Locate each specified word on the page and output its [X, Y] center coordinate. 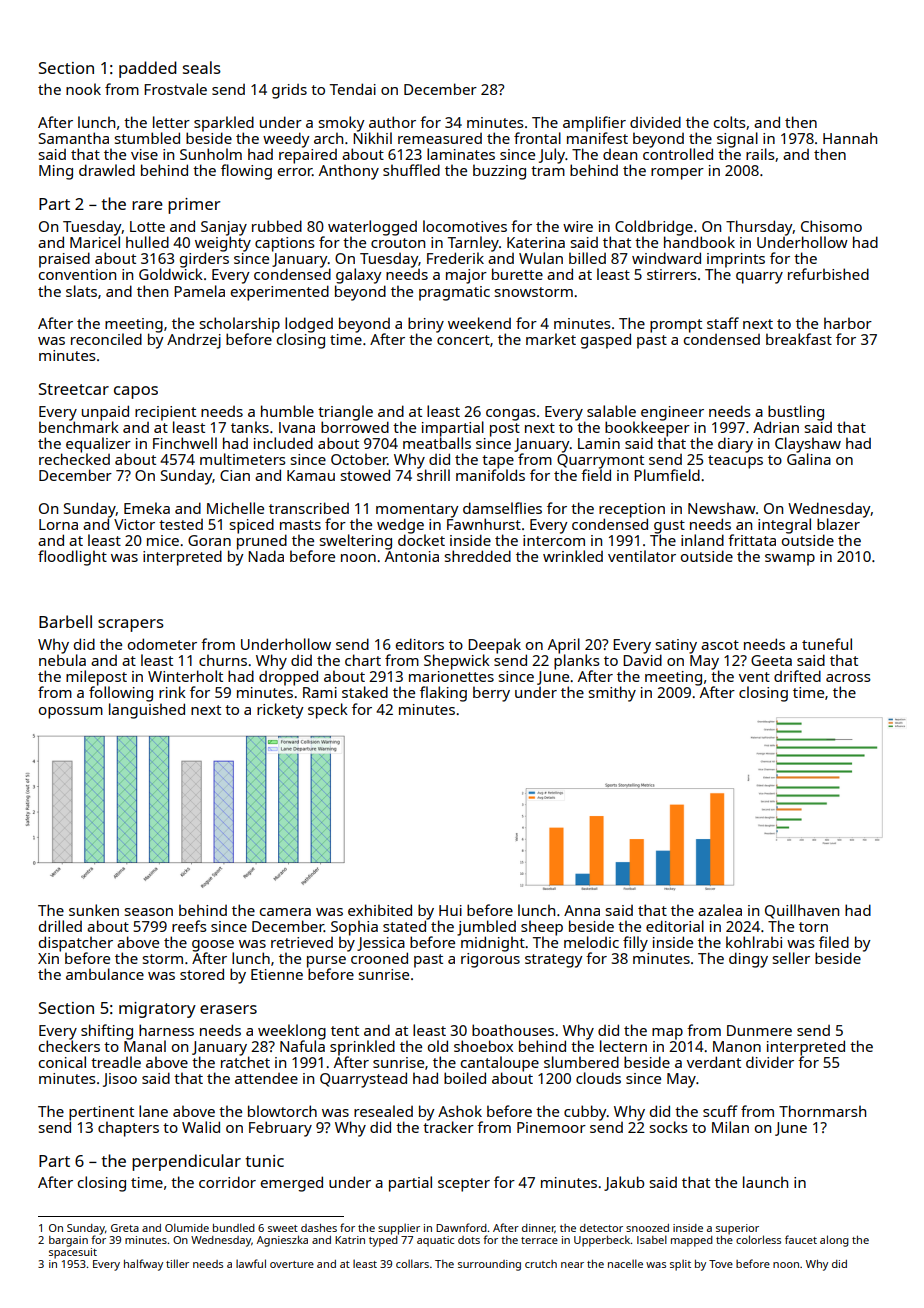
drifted [797, 676]
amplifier [594, 124]
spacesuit [73, 1253]
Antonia [412, 556]
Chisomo [831, 226]
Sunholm [211, 154]
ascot [720, 645]
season [149, 912]
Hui [450, 910]
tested [181, 524]
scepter [464, 1185]
